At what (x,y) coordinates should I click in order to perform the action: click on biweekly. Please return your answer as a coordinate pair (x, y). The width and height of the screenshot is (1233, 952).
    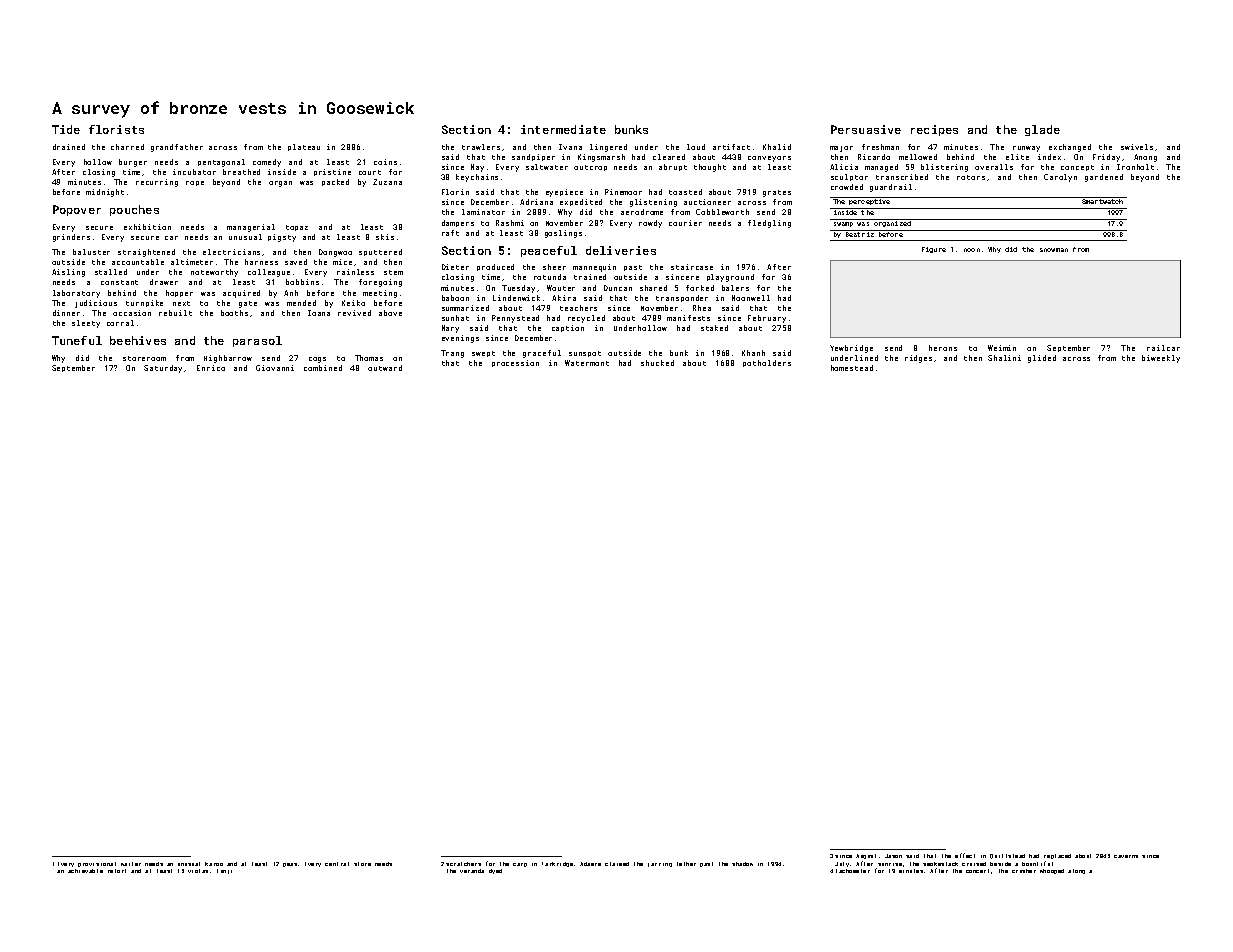
    Looking at the image, I should click on (1161, 359).
